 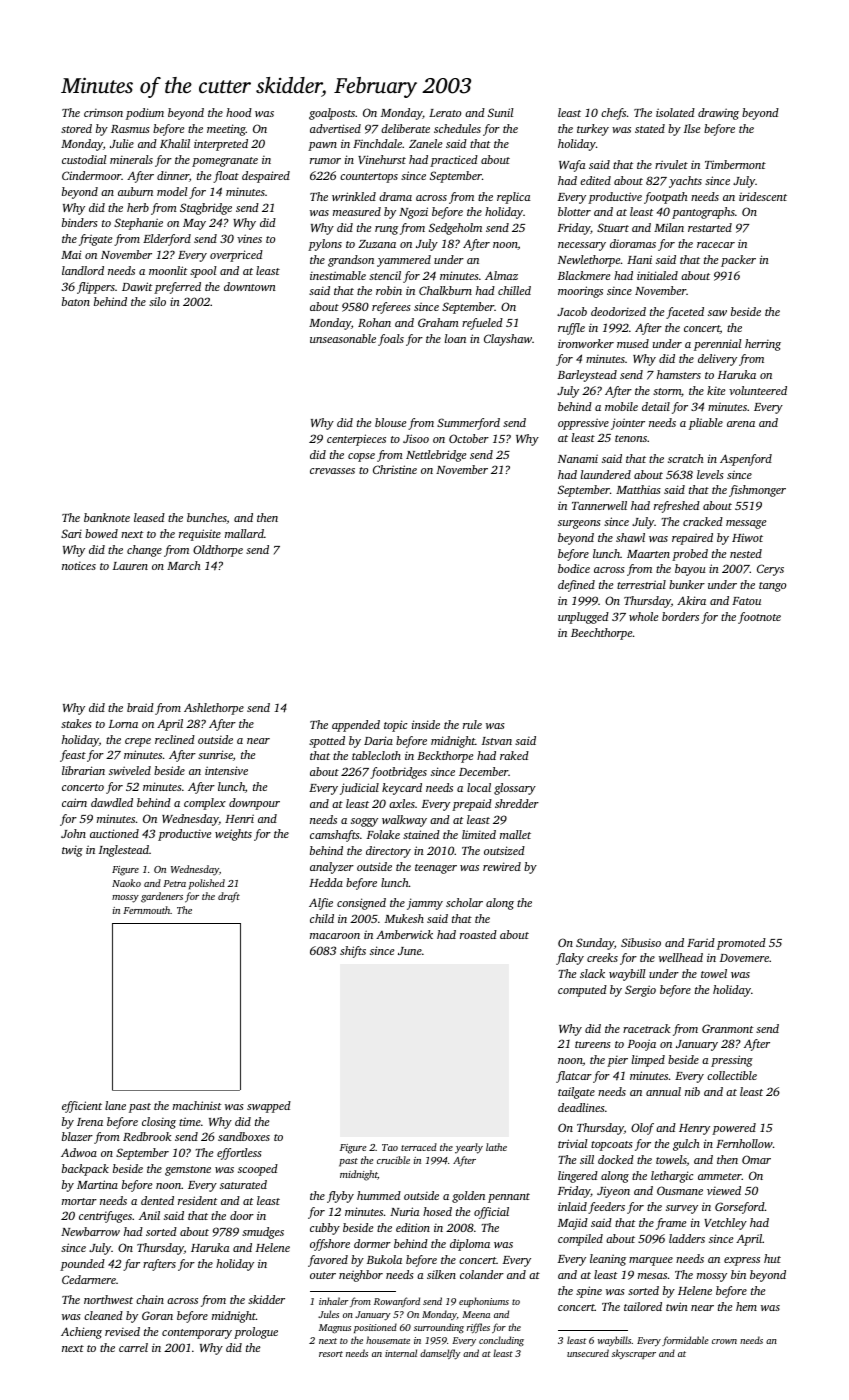 What do you see at coordinates (580, 292) in the screenshot?
I see `moorings` at bounding box center [580, 292].
